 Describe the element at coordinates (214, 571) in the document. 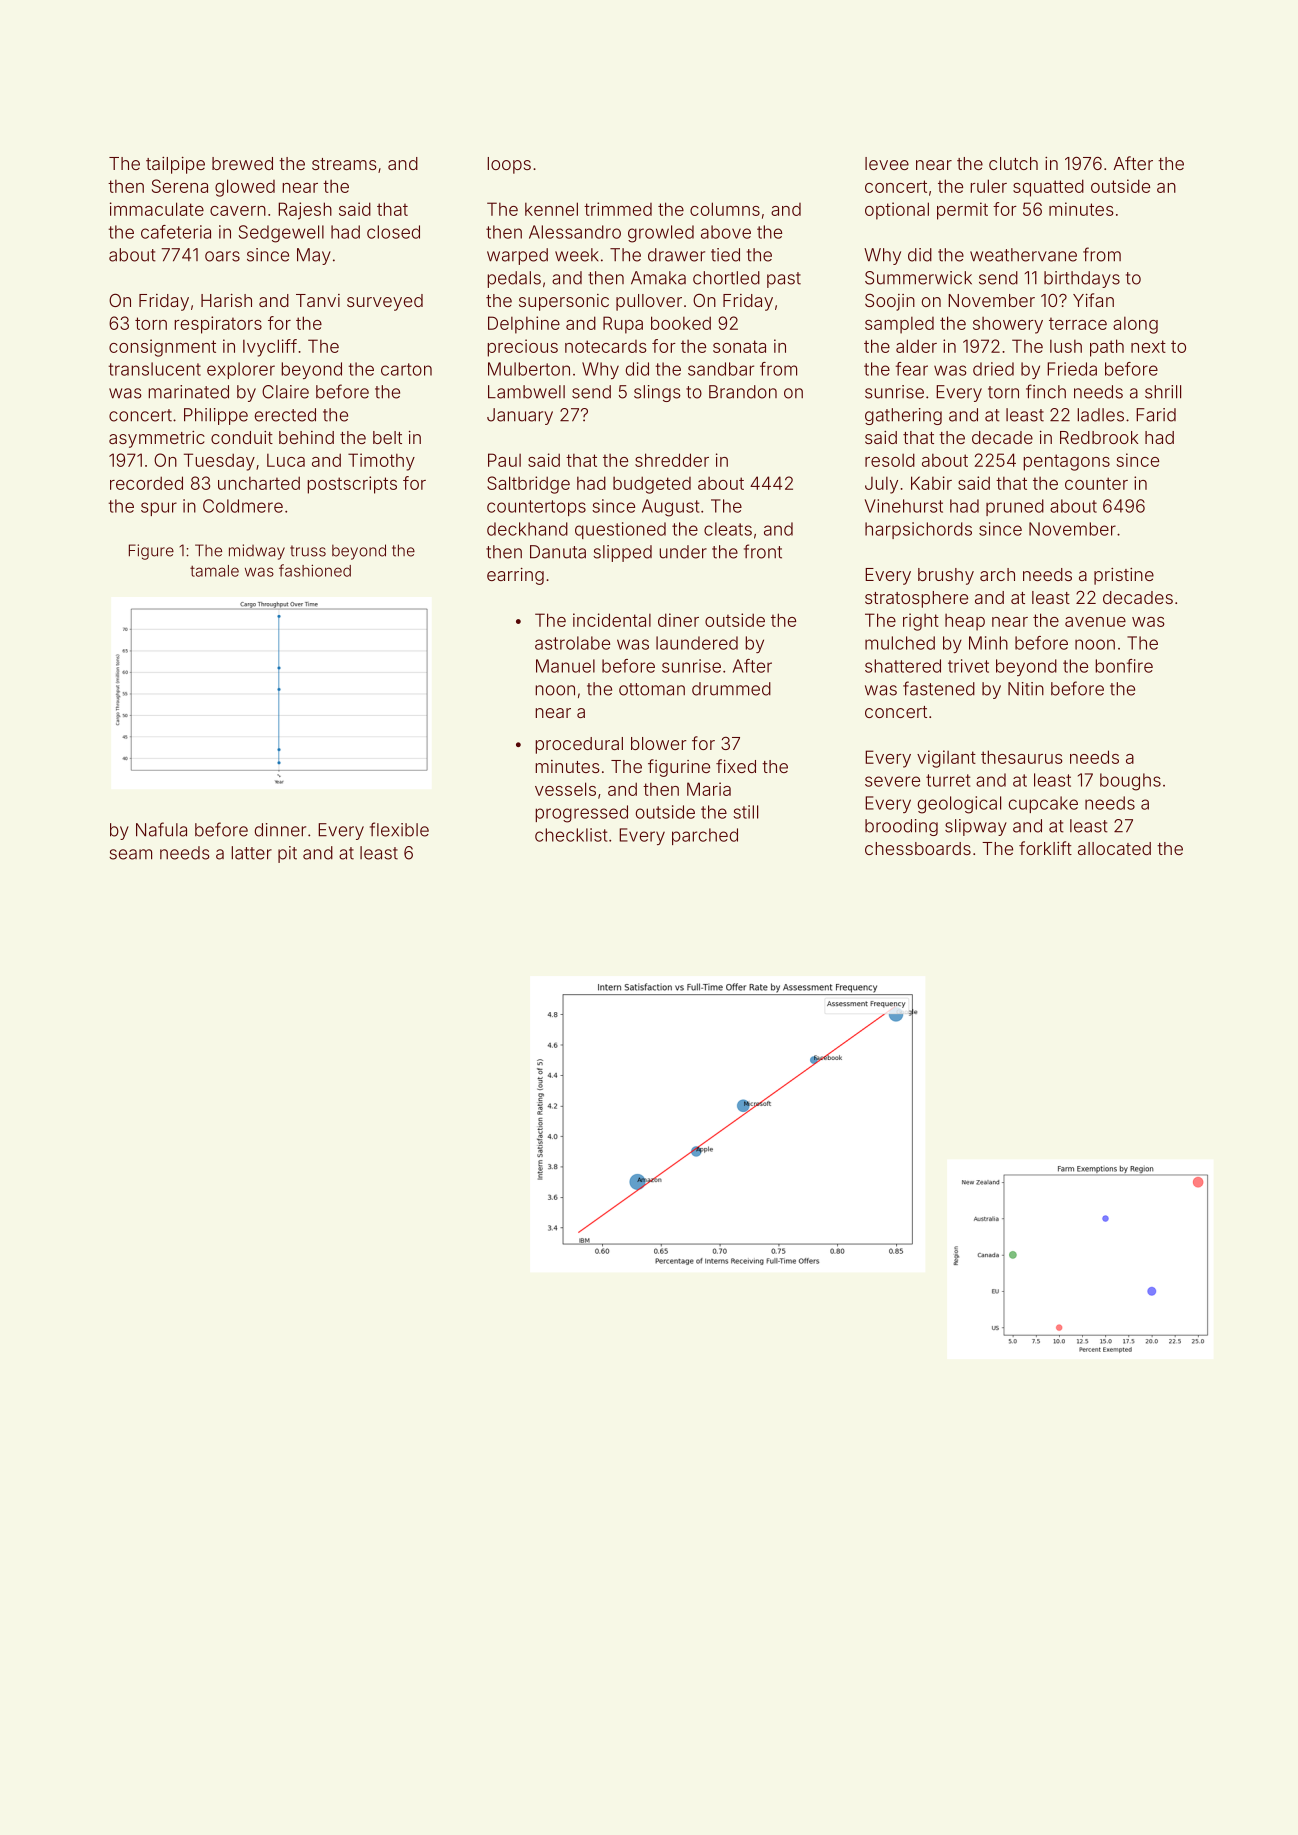

I see `tamale` at that location.
